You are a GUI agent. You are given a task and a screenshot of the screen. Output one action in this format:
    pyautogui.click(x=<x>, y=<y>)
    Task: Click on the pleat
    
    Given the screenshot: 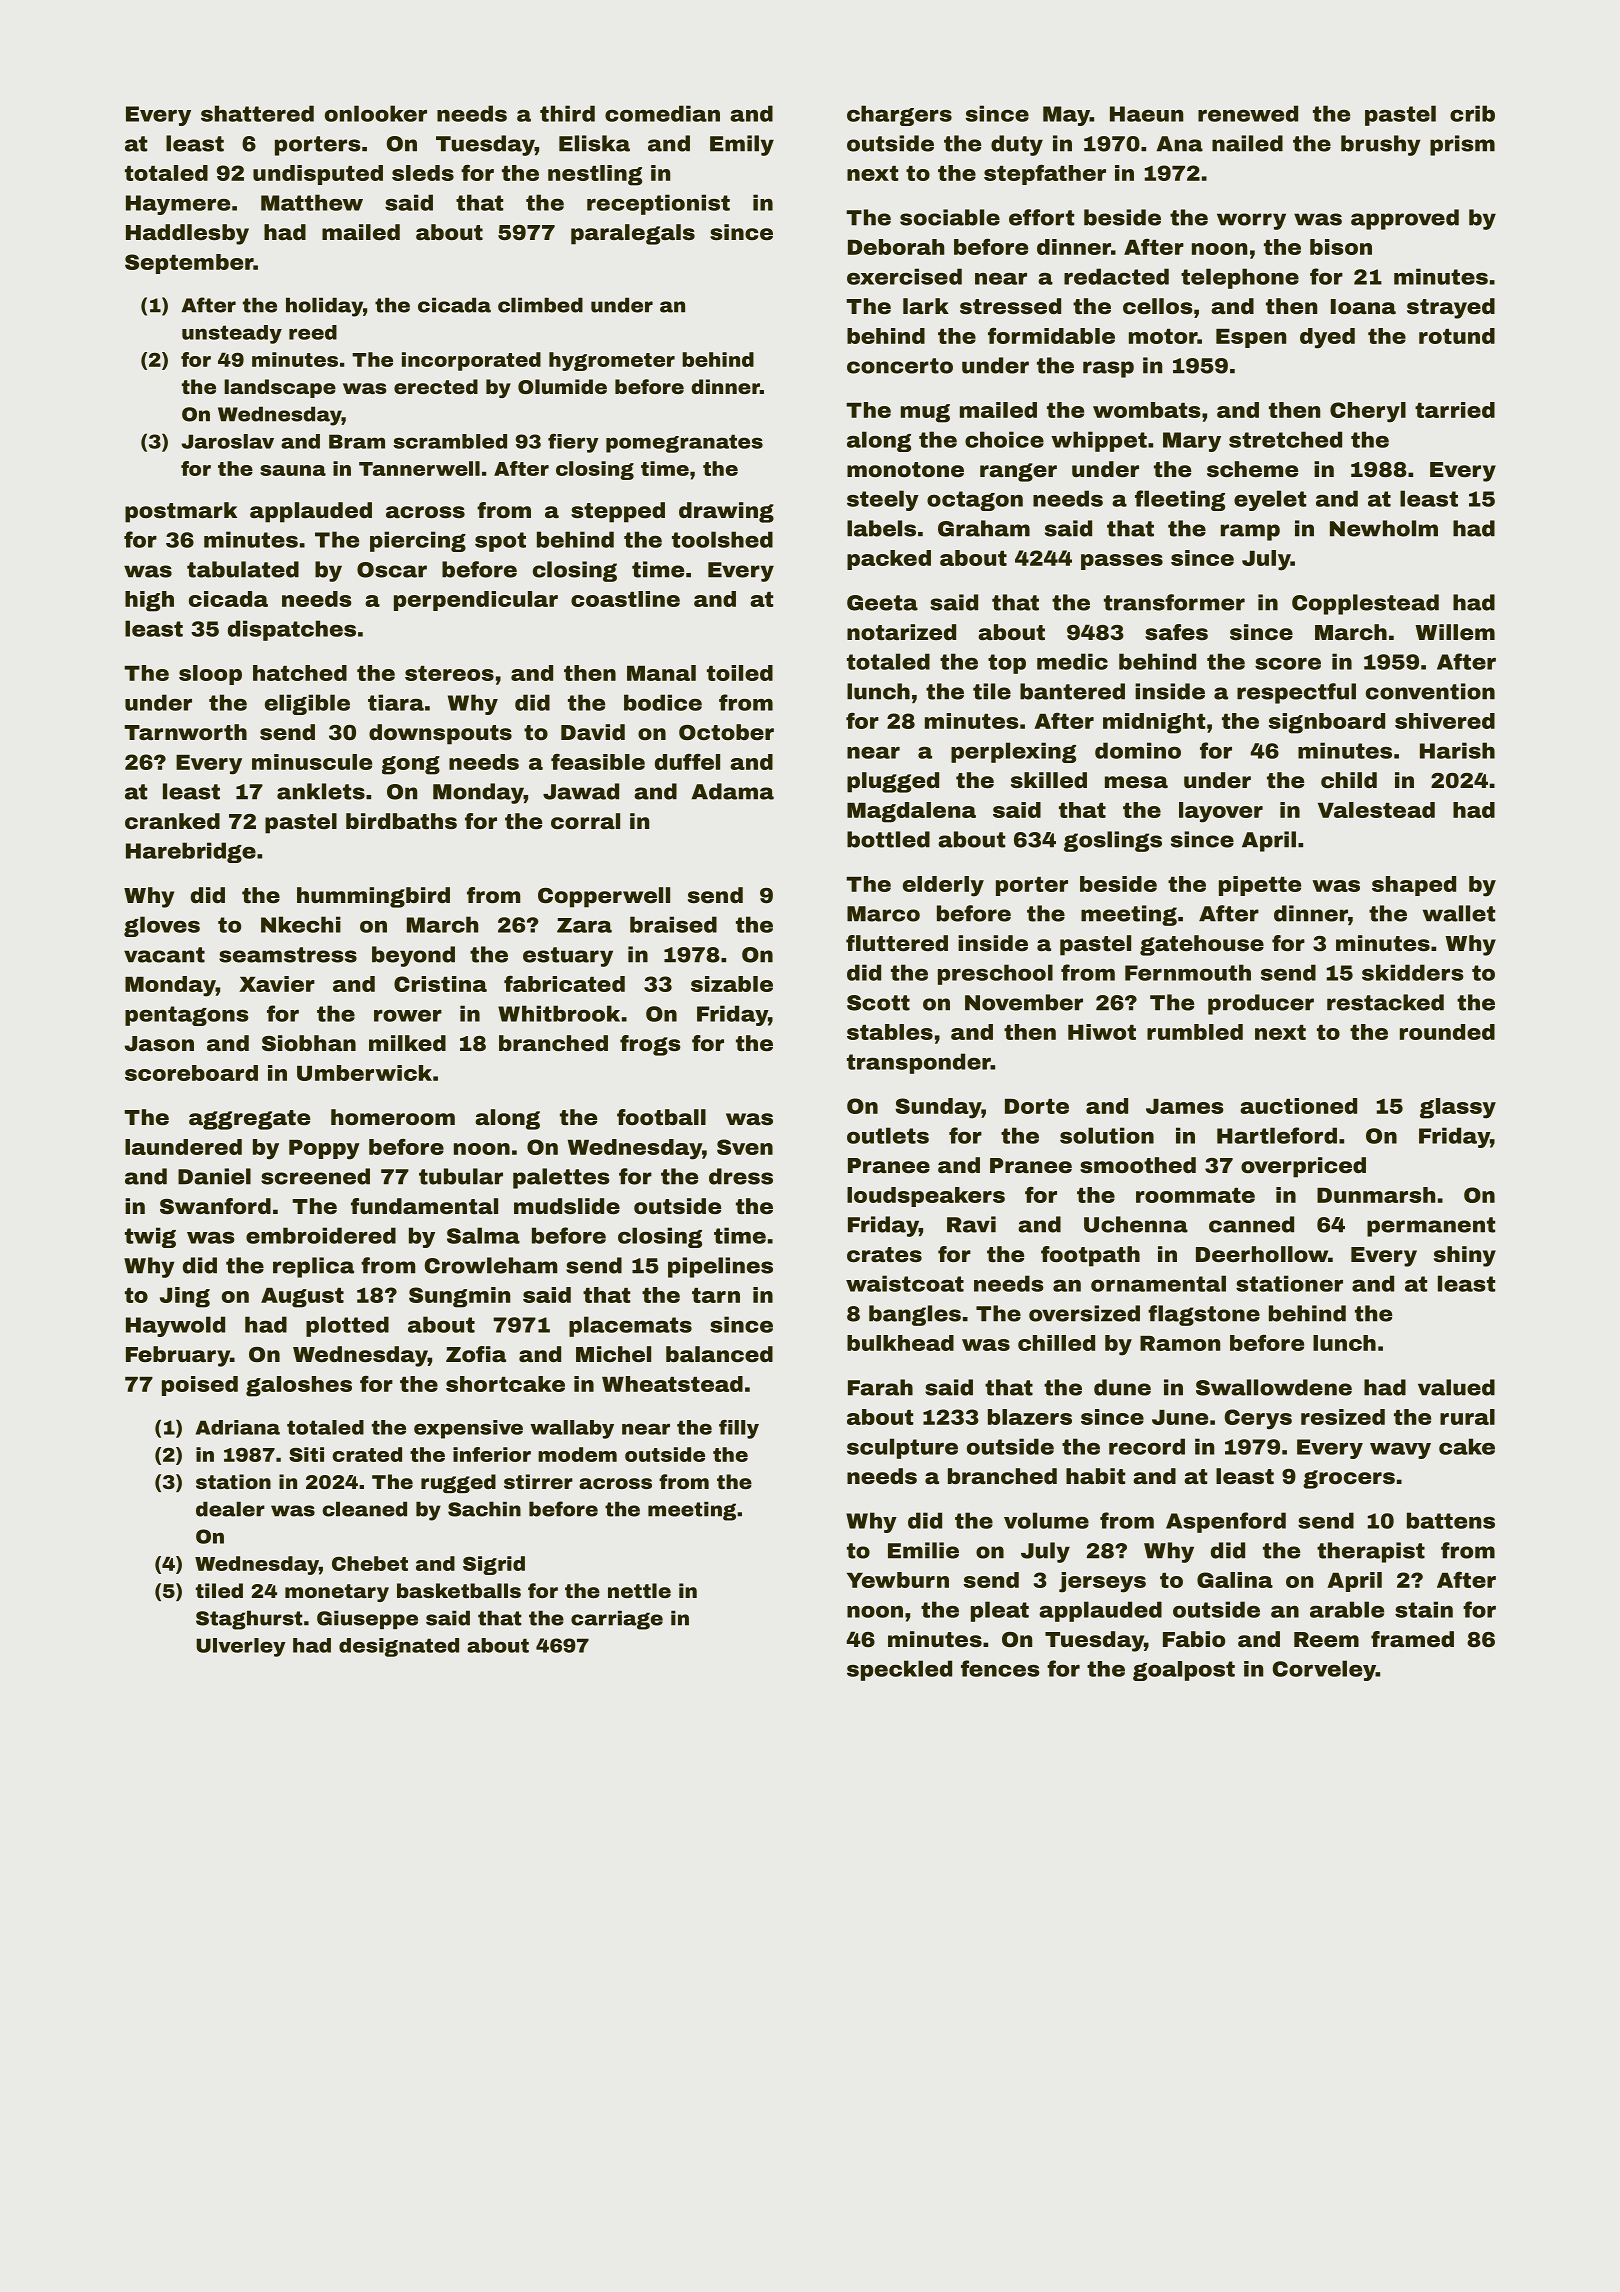 What is the action you would take?
    pyautogui.click(x=1000, y=1611)
